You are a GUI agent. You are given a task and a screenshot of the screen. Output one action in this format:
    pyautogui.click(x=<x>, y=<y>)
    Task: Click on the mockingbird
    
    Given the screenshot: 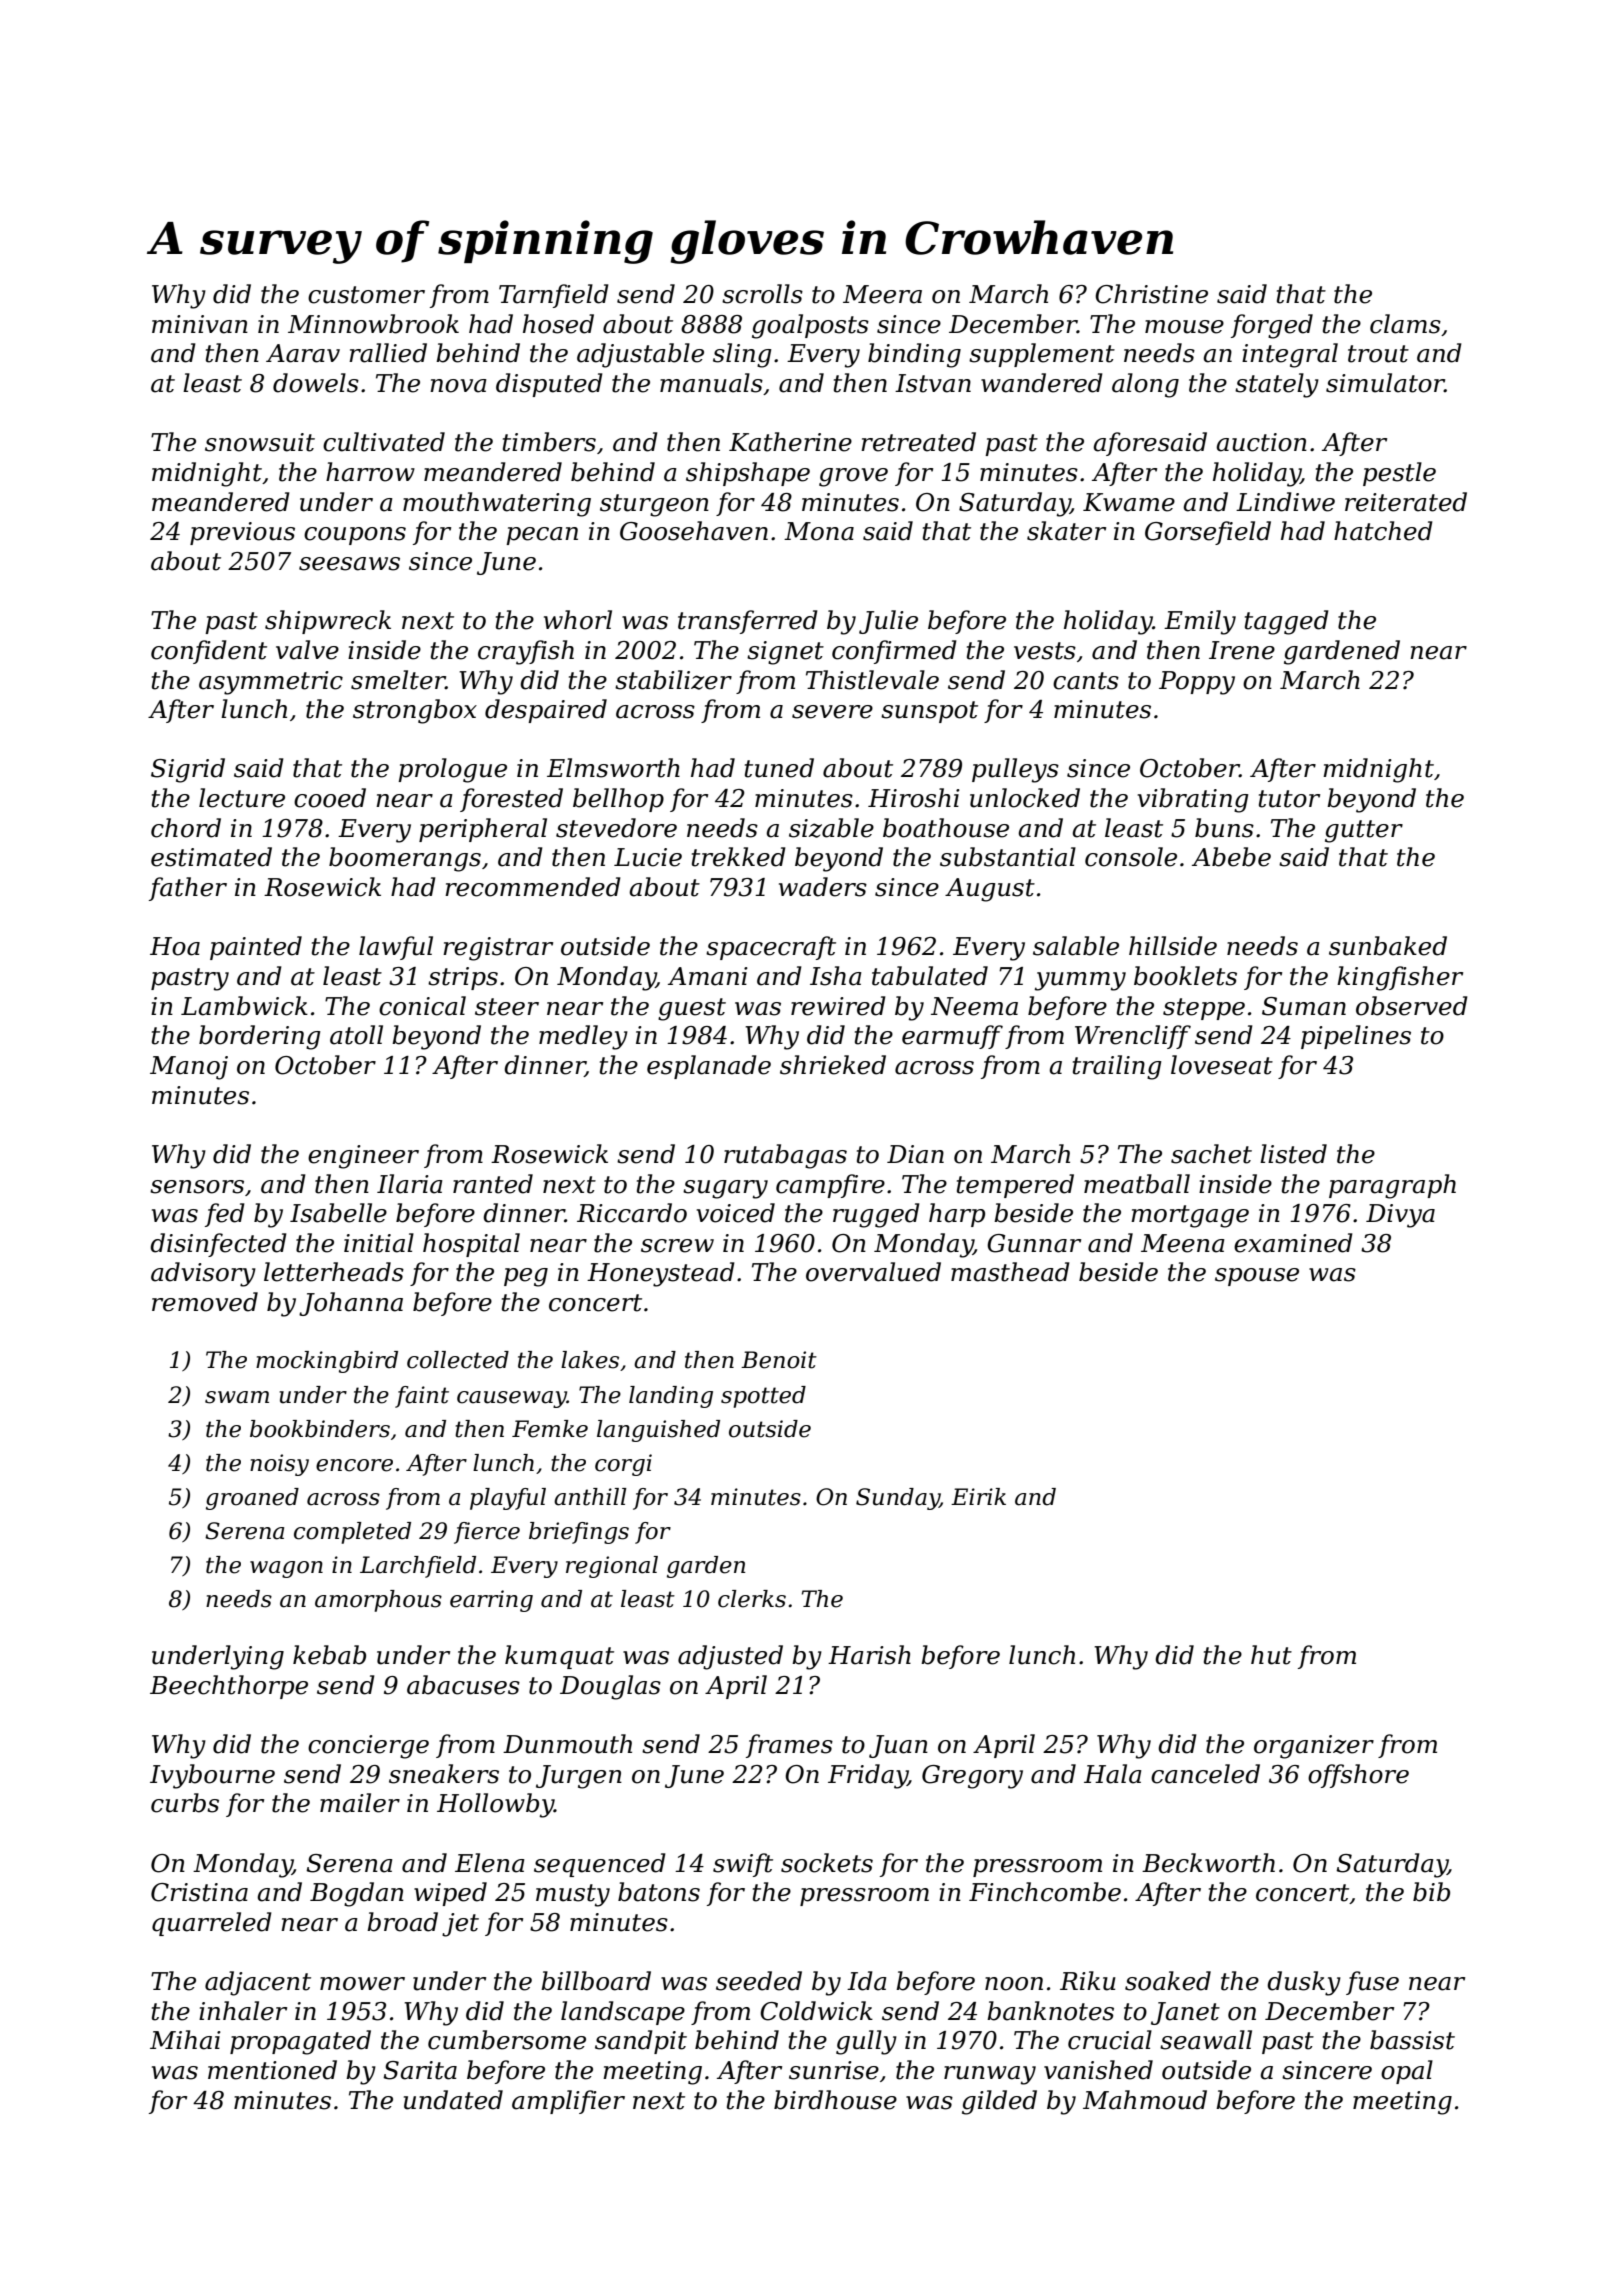 What is the action you would take?
    pyautogui.click(x=327, y=1362)
